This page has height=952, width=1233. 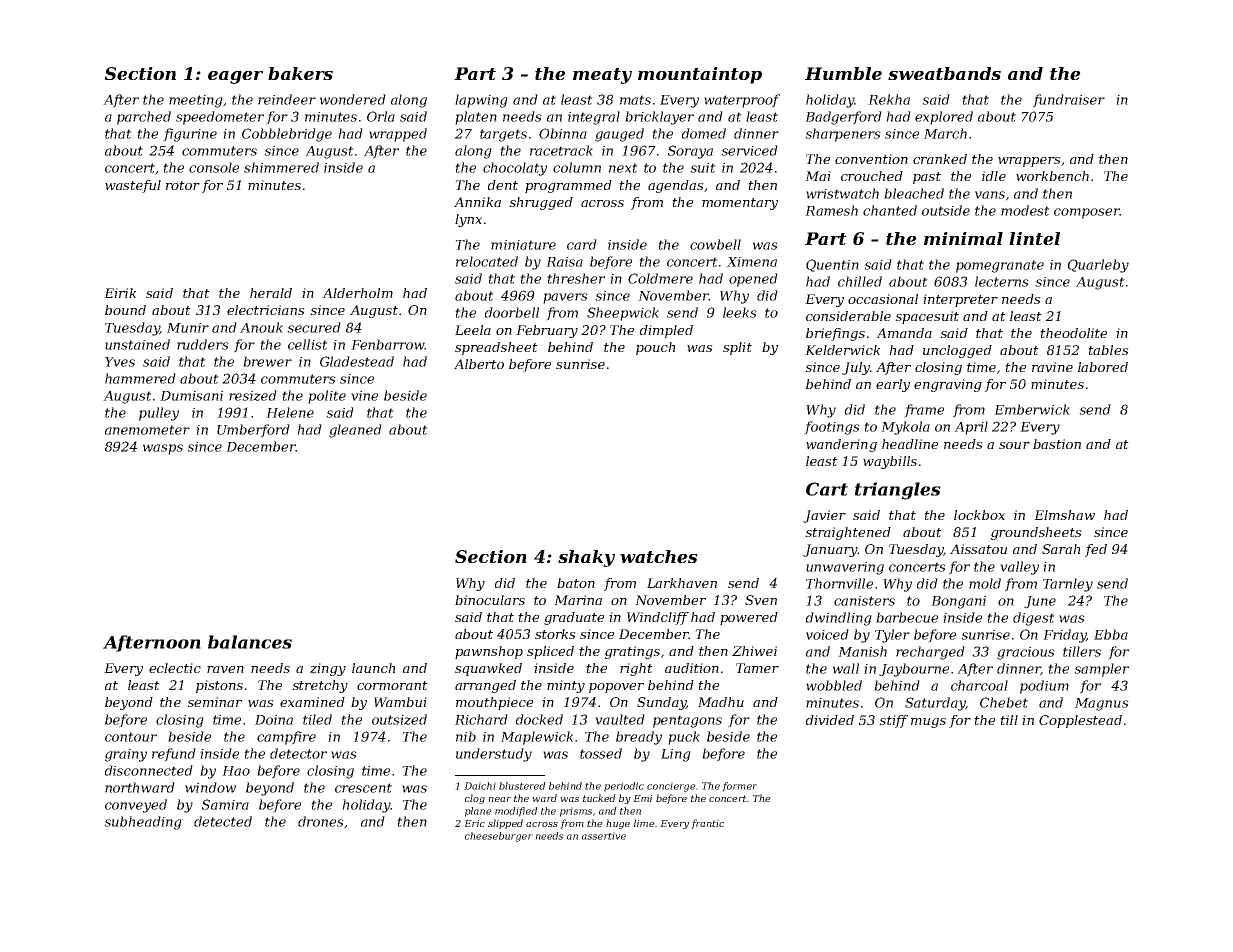 I want to click on subheading, so click(x=143, y=823).
